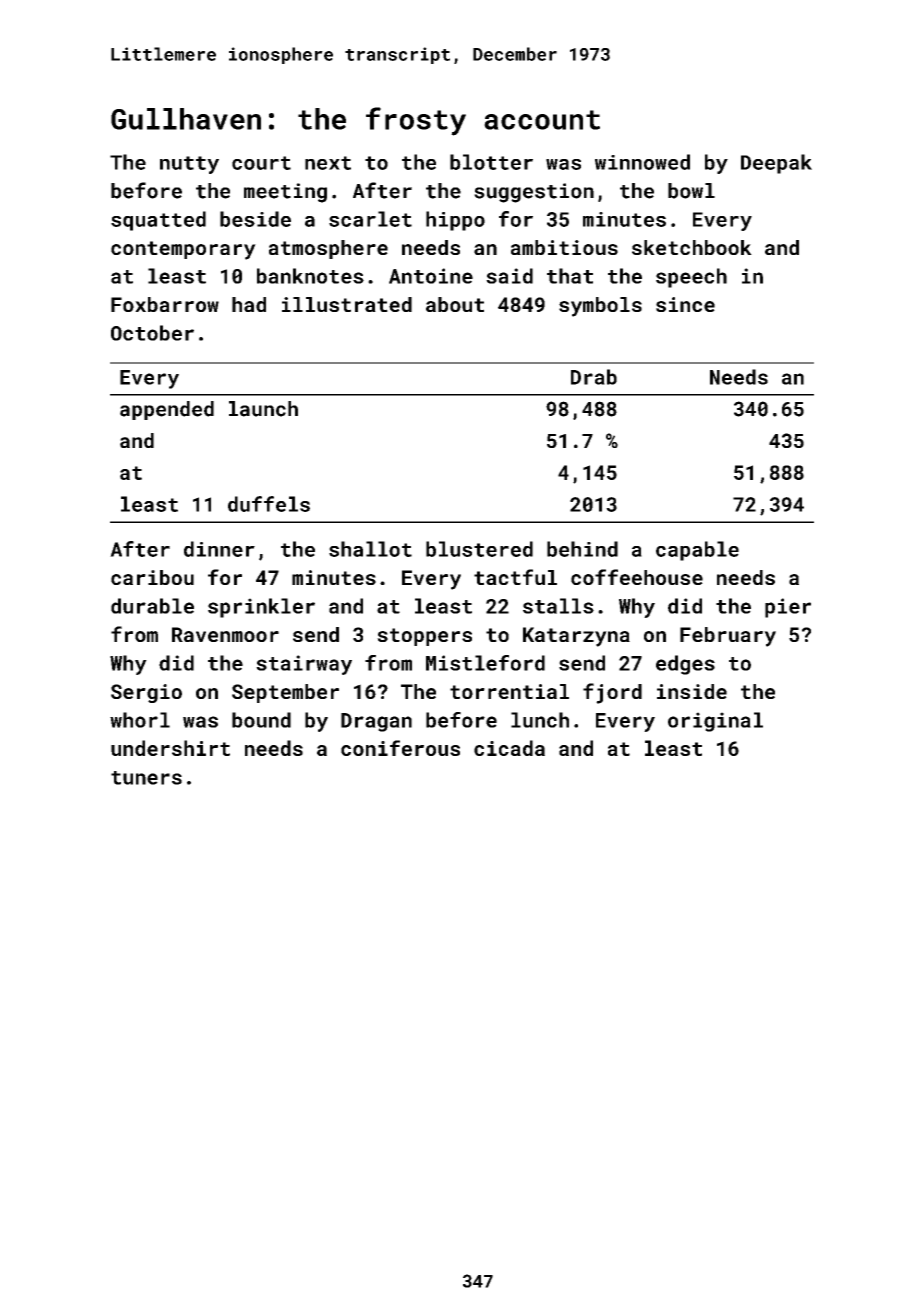 The height and width of the screenshot is (1308, 924). I want to click on scarlet, so click(370, 219).
